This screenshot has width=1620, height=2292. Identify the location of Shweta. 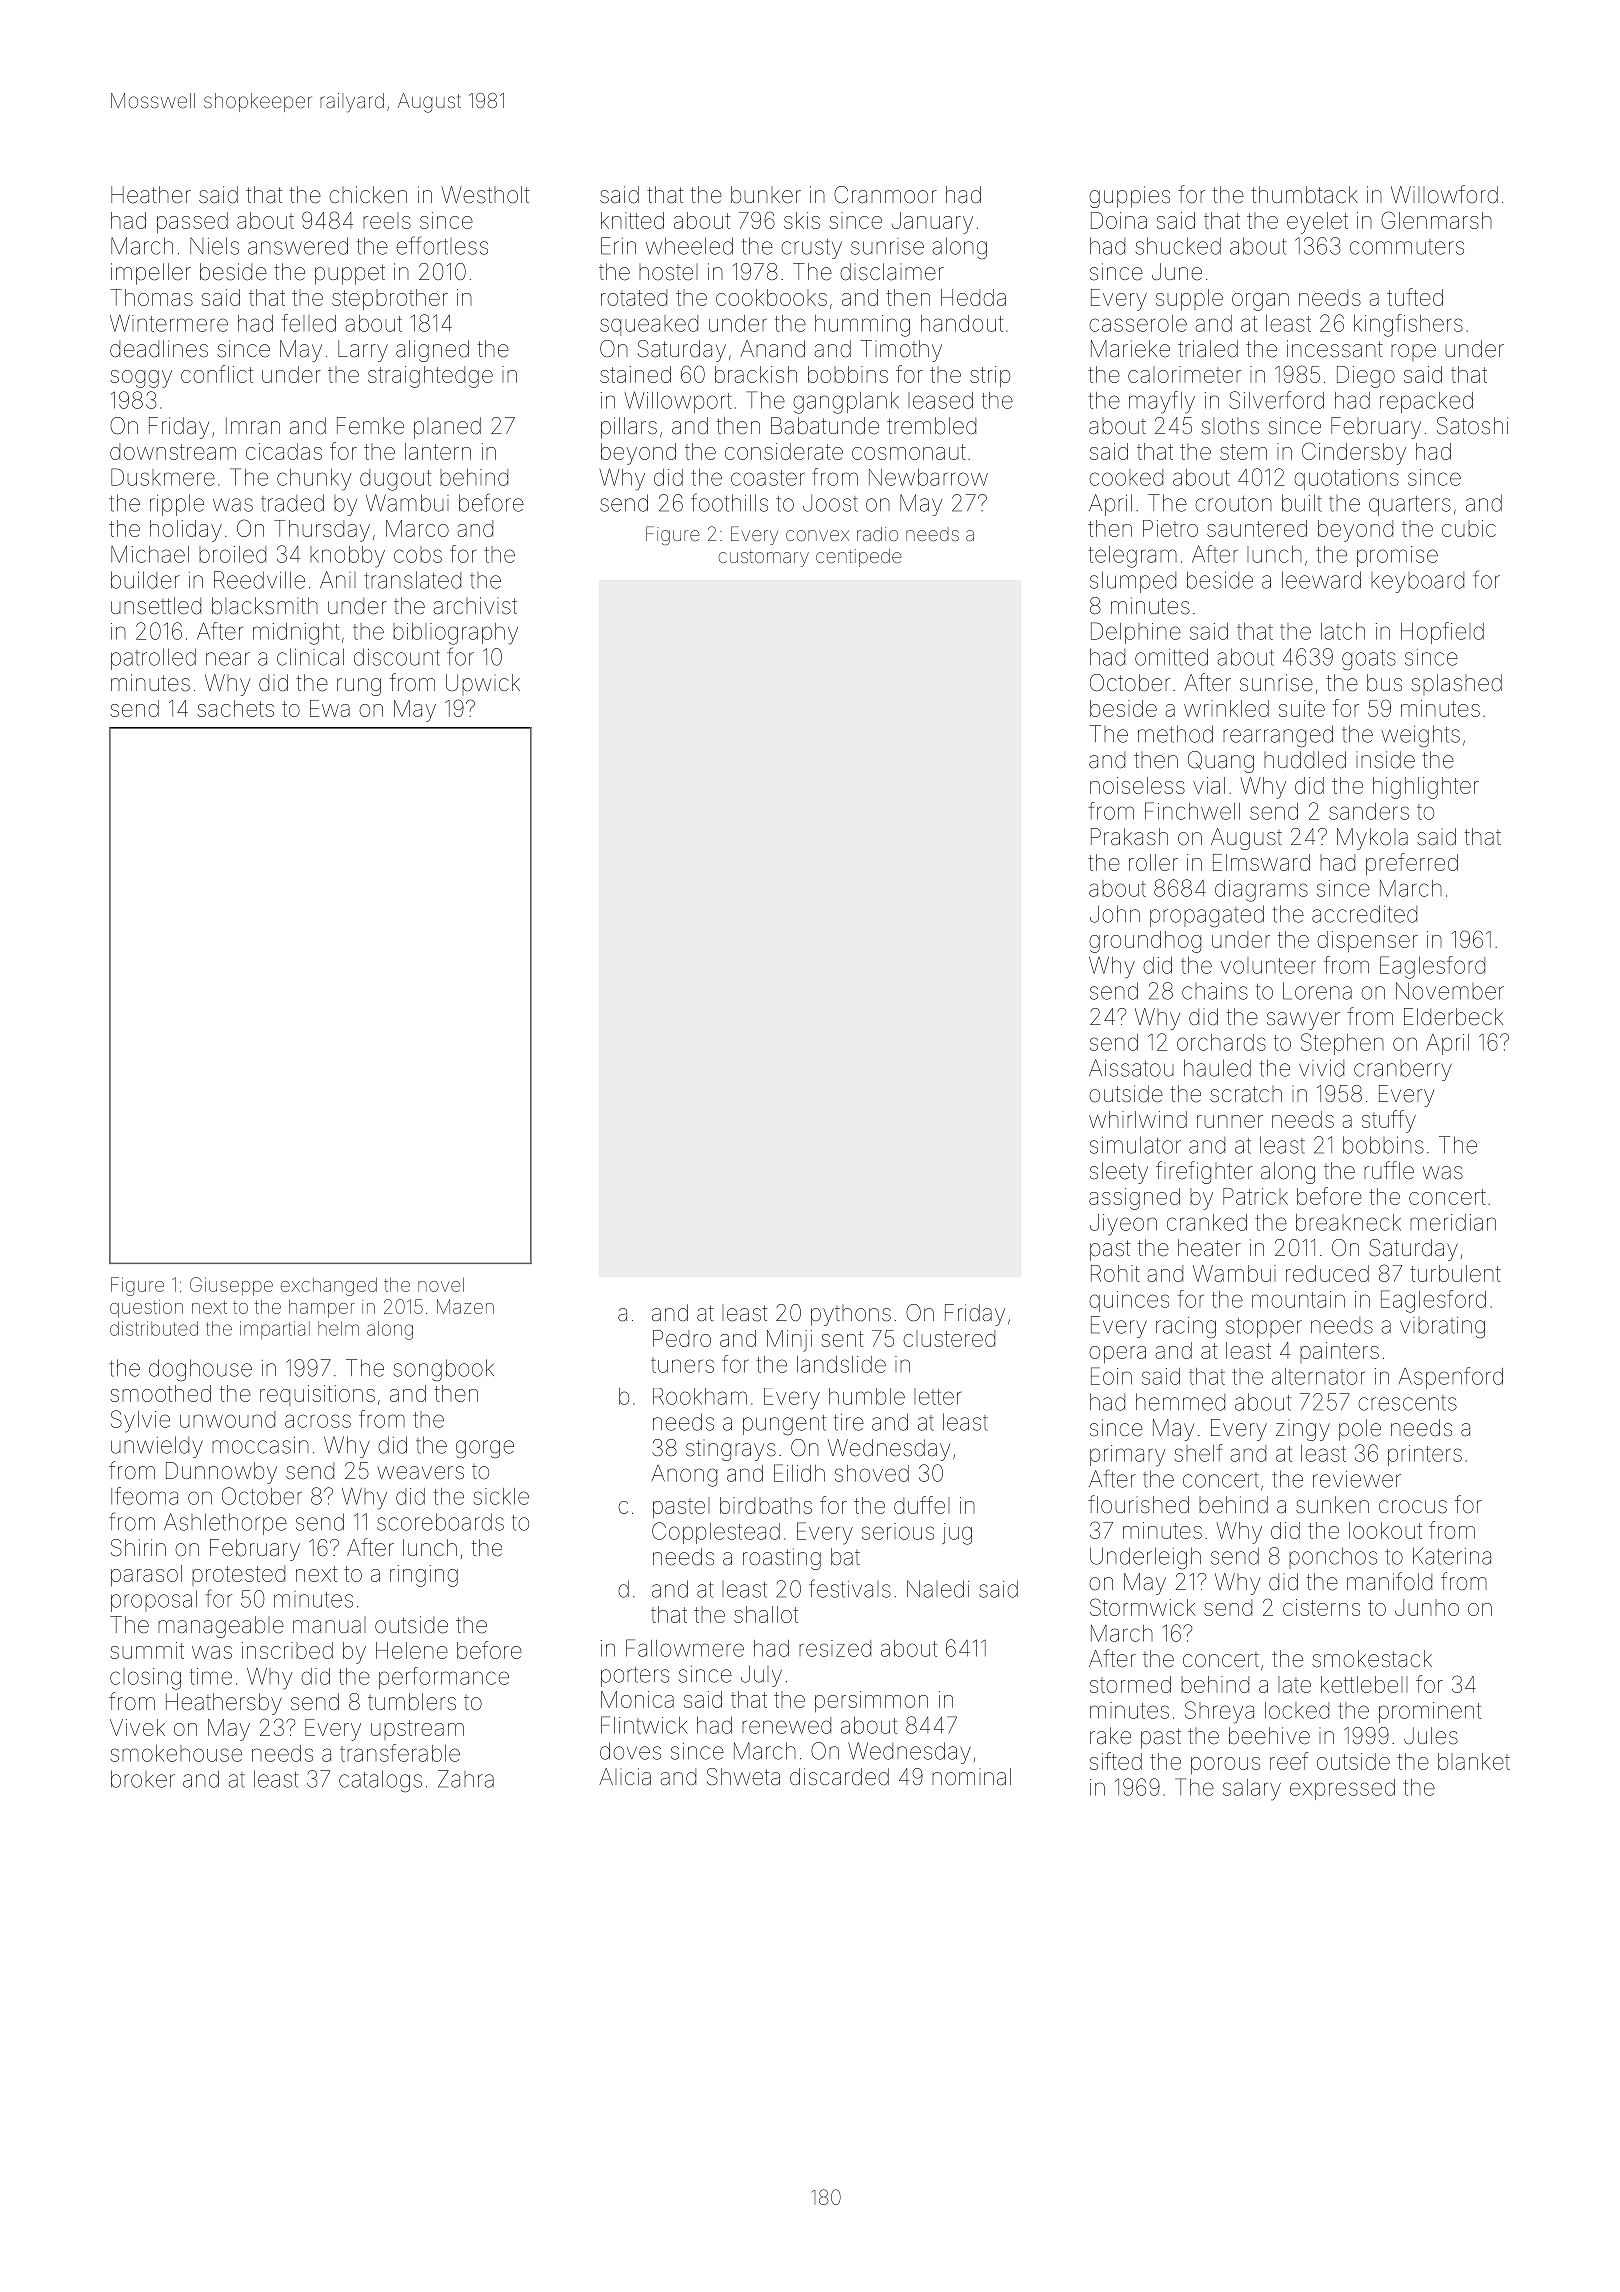
(743, 1777).
